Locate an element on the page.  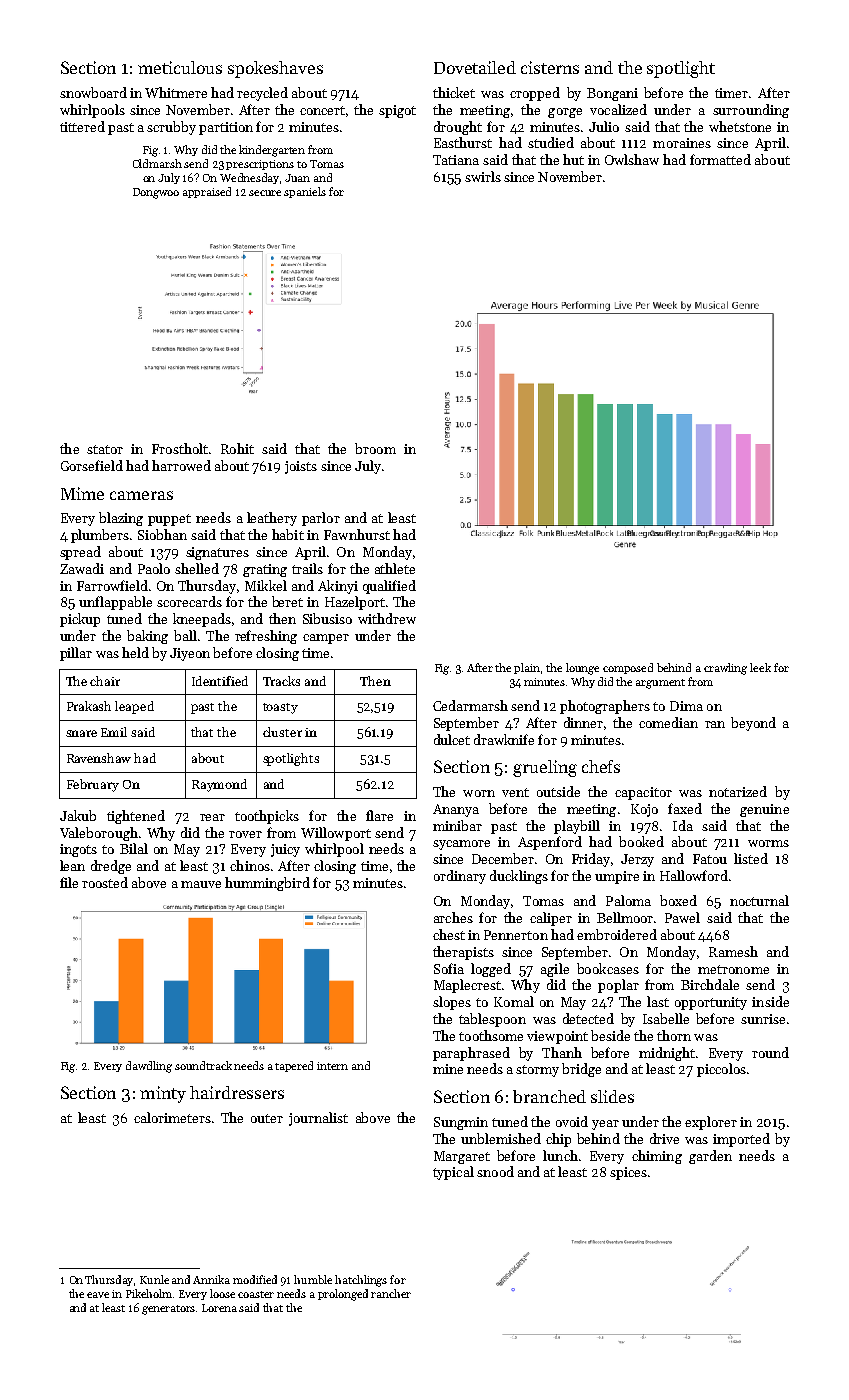
composed is located at coordinates (628, 668).
